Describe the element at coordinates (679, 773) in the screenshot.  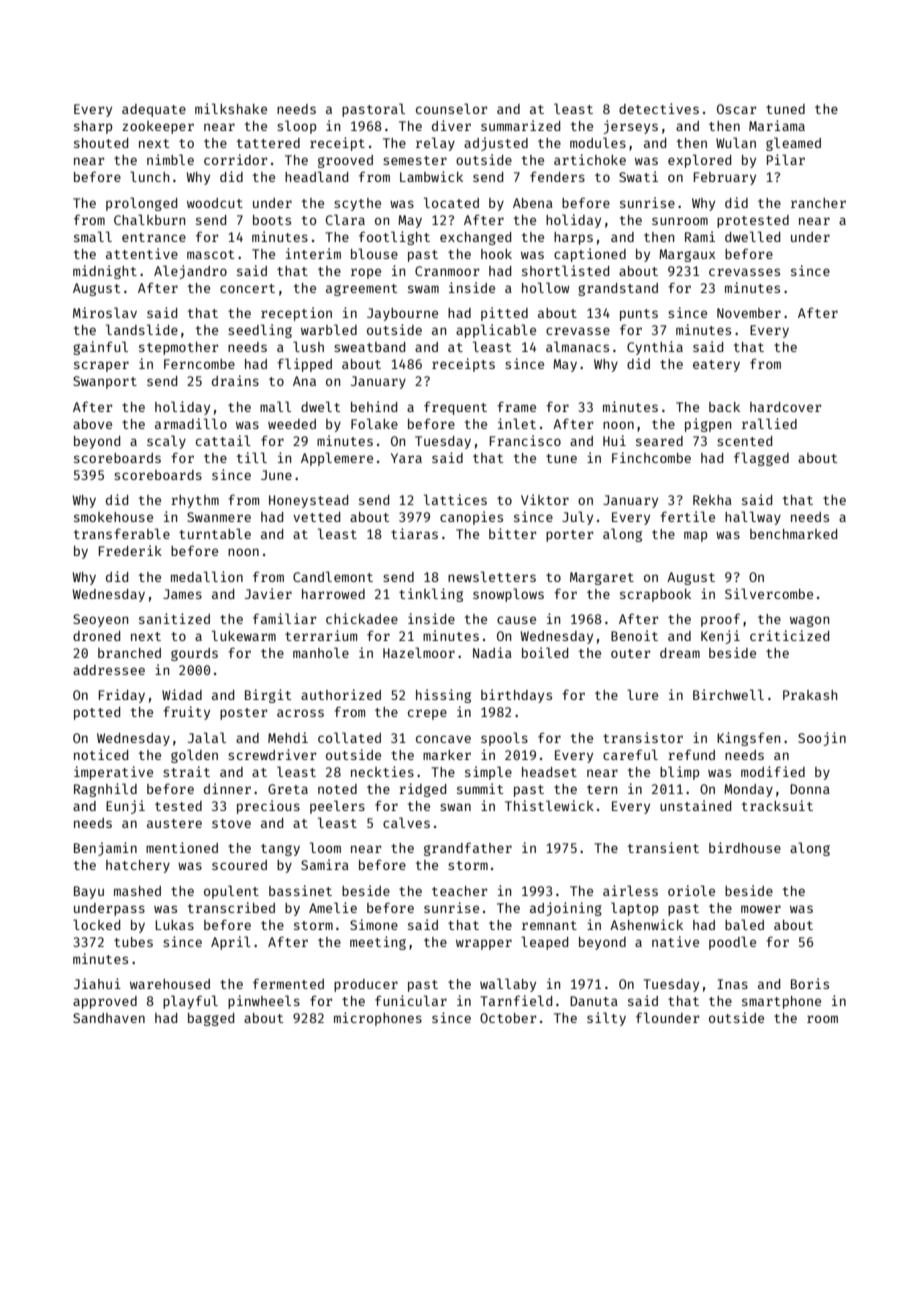
I see `blimp` at that location.
